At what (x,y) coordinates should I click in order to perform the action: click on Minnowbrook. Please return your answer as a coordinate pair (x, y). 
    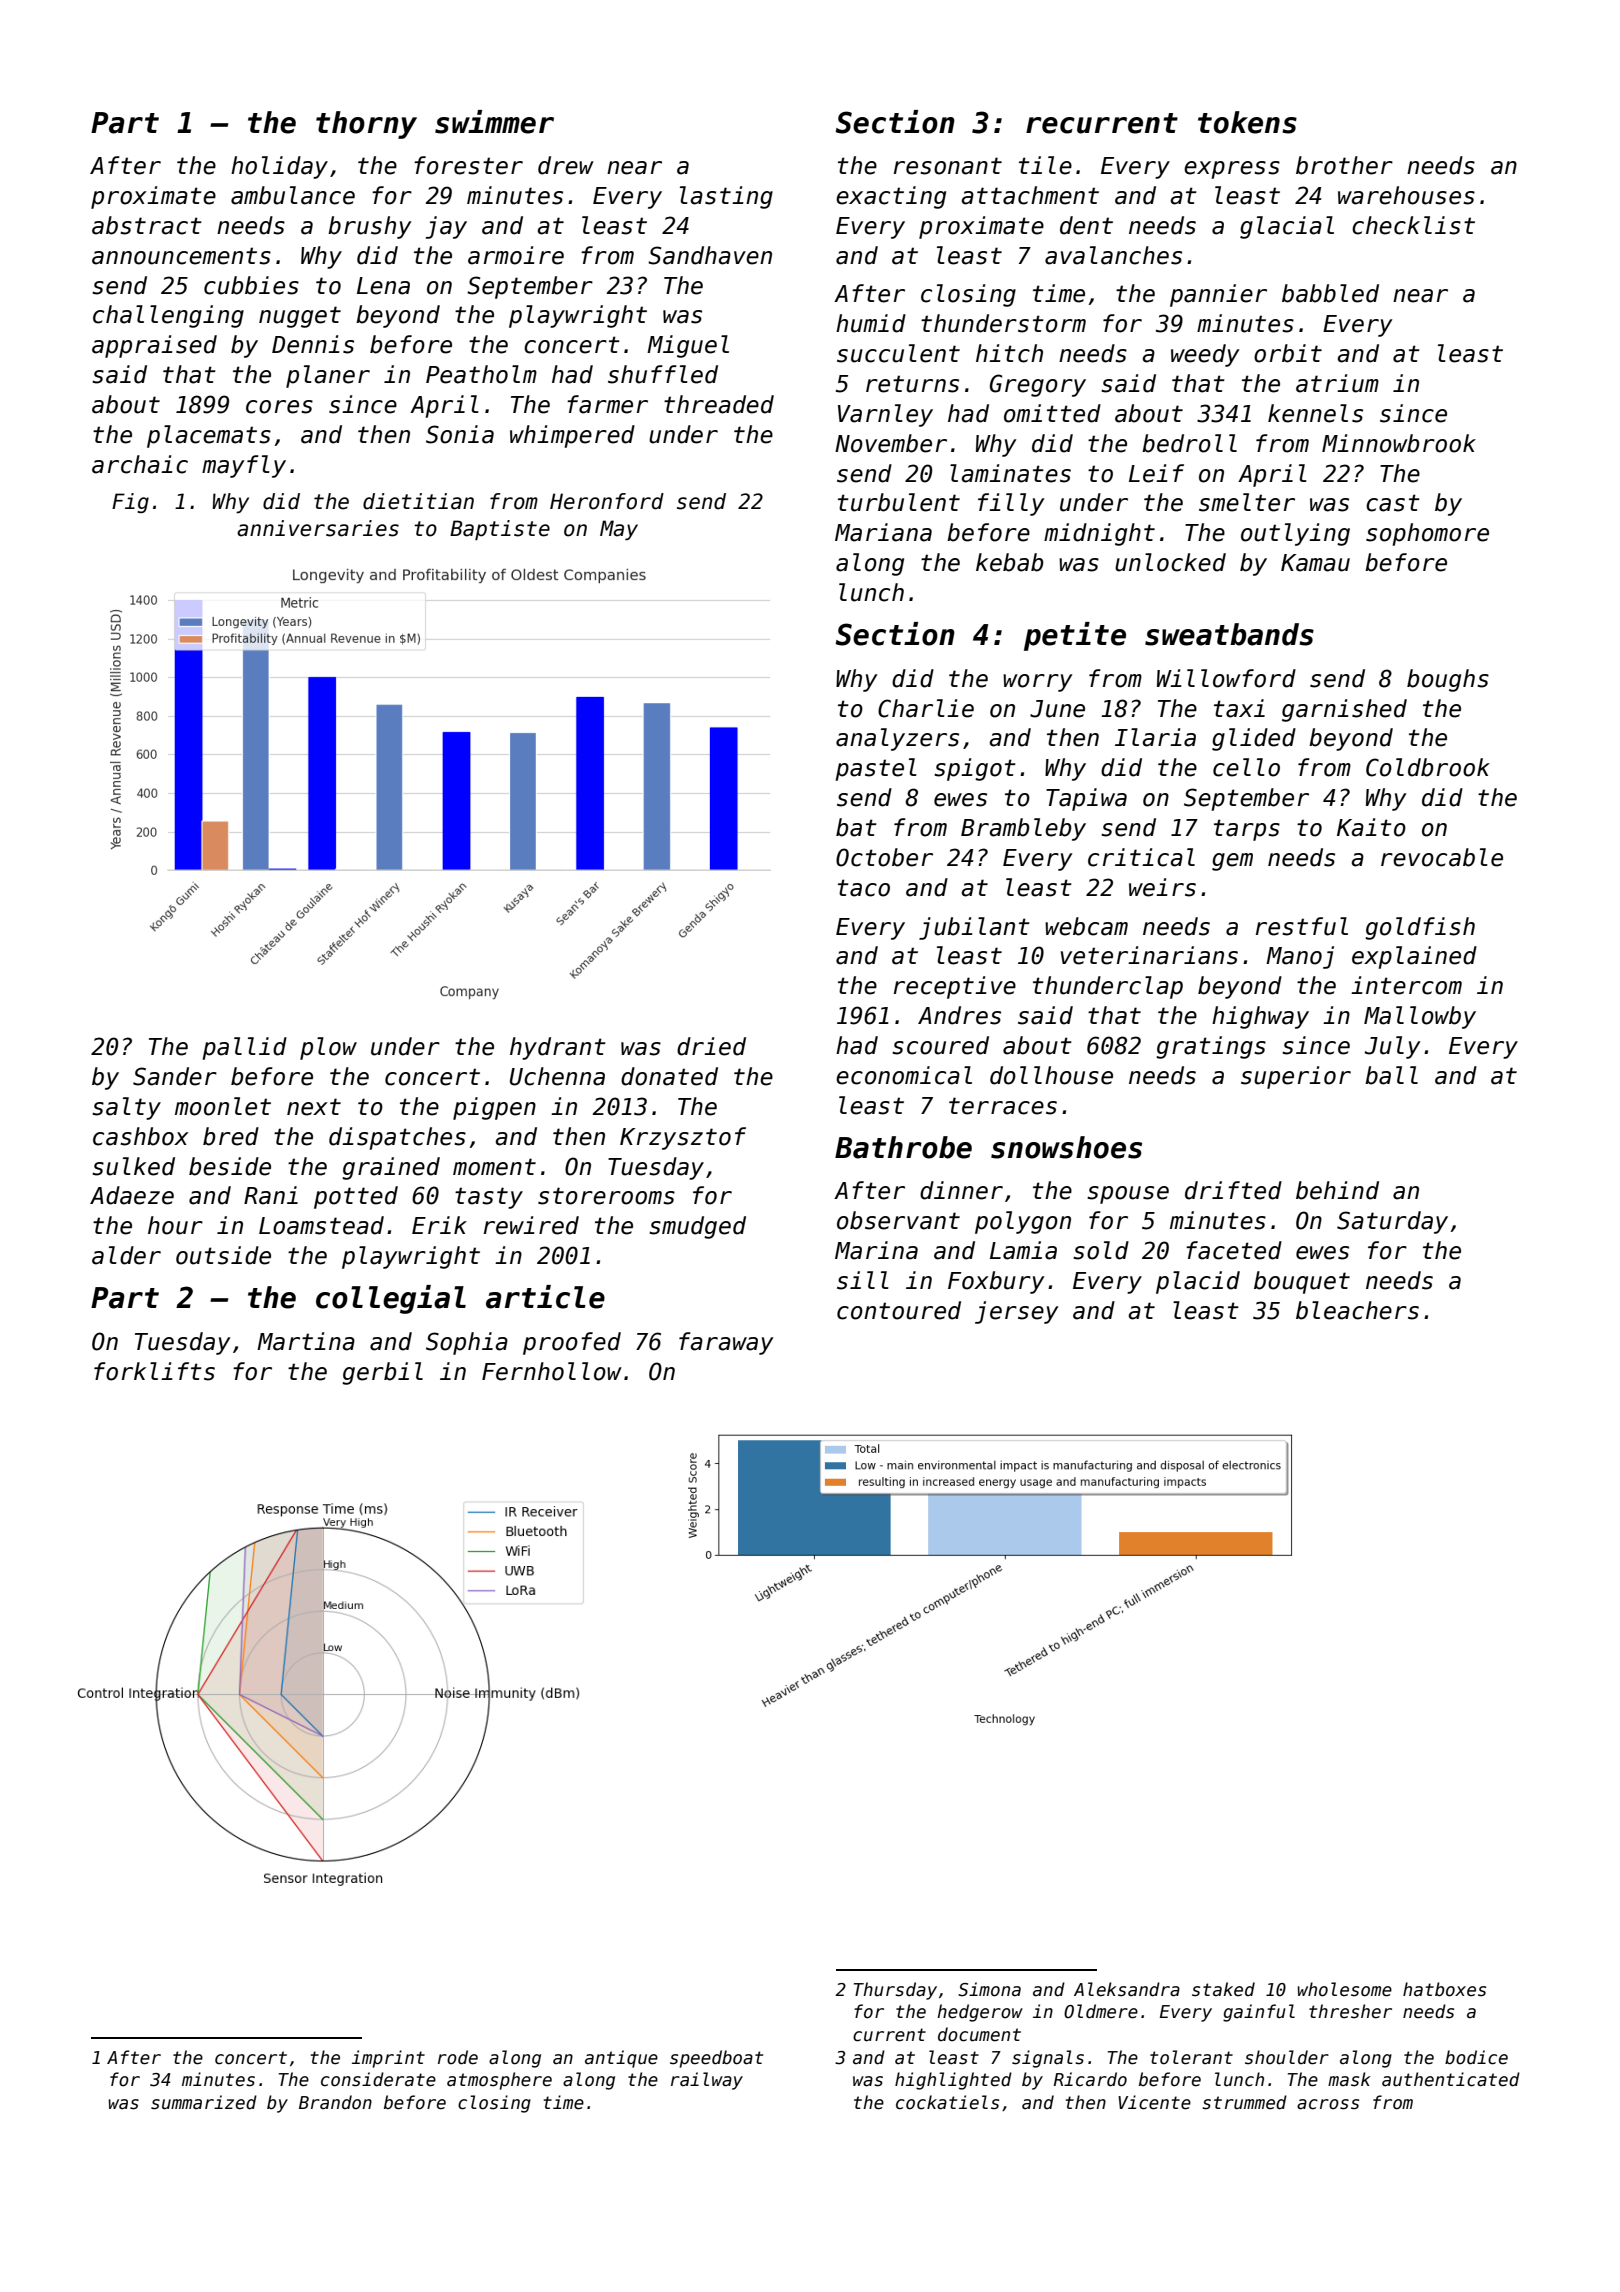
    Looking at the image, I should click on (1399, 443).
